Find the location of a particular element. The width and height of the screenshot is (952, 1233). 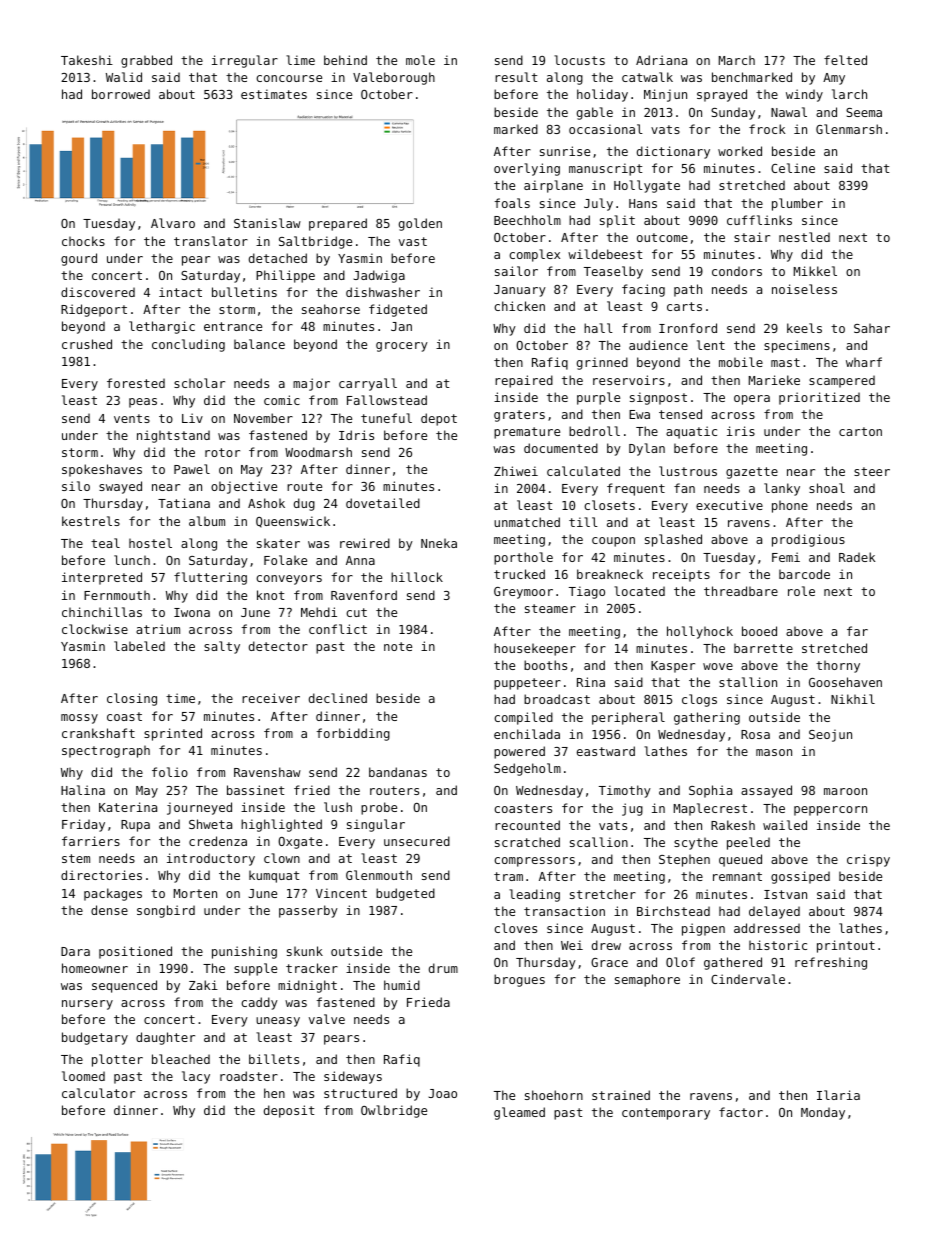

salty is located at coordinates (222, 647).
